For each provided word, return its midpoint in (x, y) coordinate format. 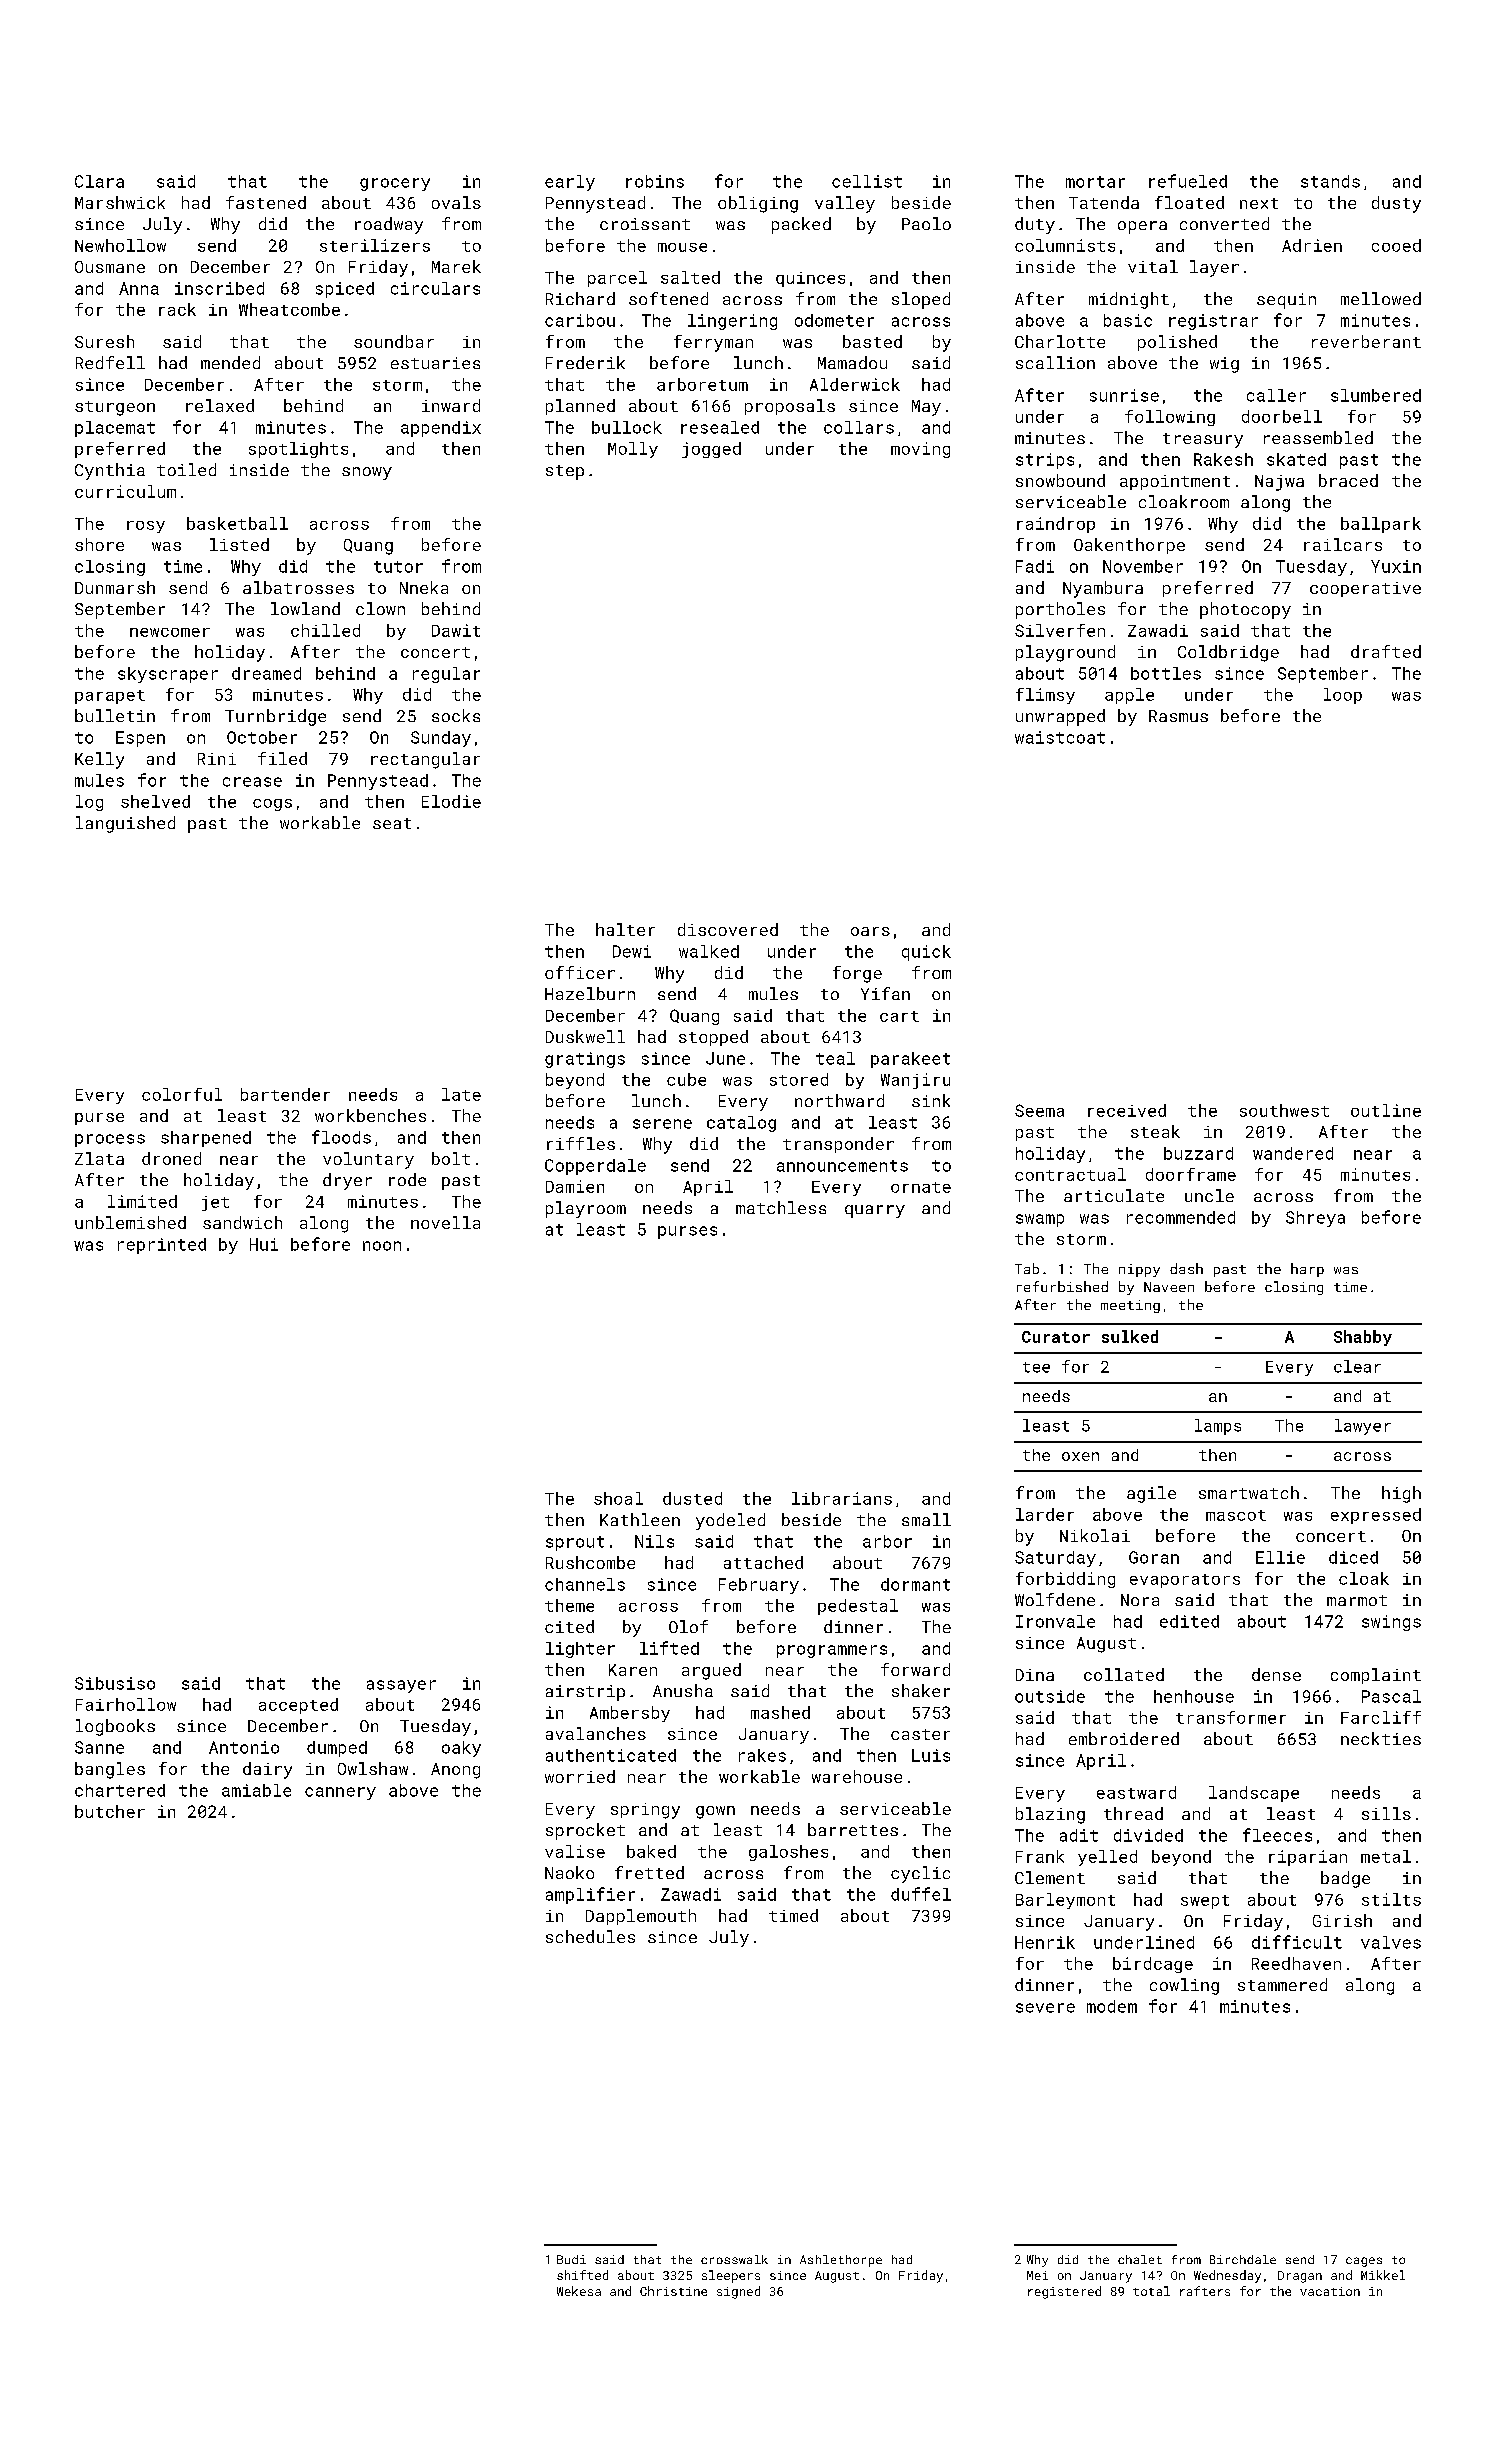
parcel (617, 279)
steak (1155, 1131)
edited (1189, 1621)
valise (575, 1851)
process (110, 1140)
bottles (1166, 673)
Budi (571, 2259)
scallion (1055, 362)
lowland (305, 608)
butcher (110, 1811)
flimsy (1045, 696)
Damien (575, 1186)
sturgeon (115, 408)
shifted (582, 2275)
